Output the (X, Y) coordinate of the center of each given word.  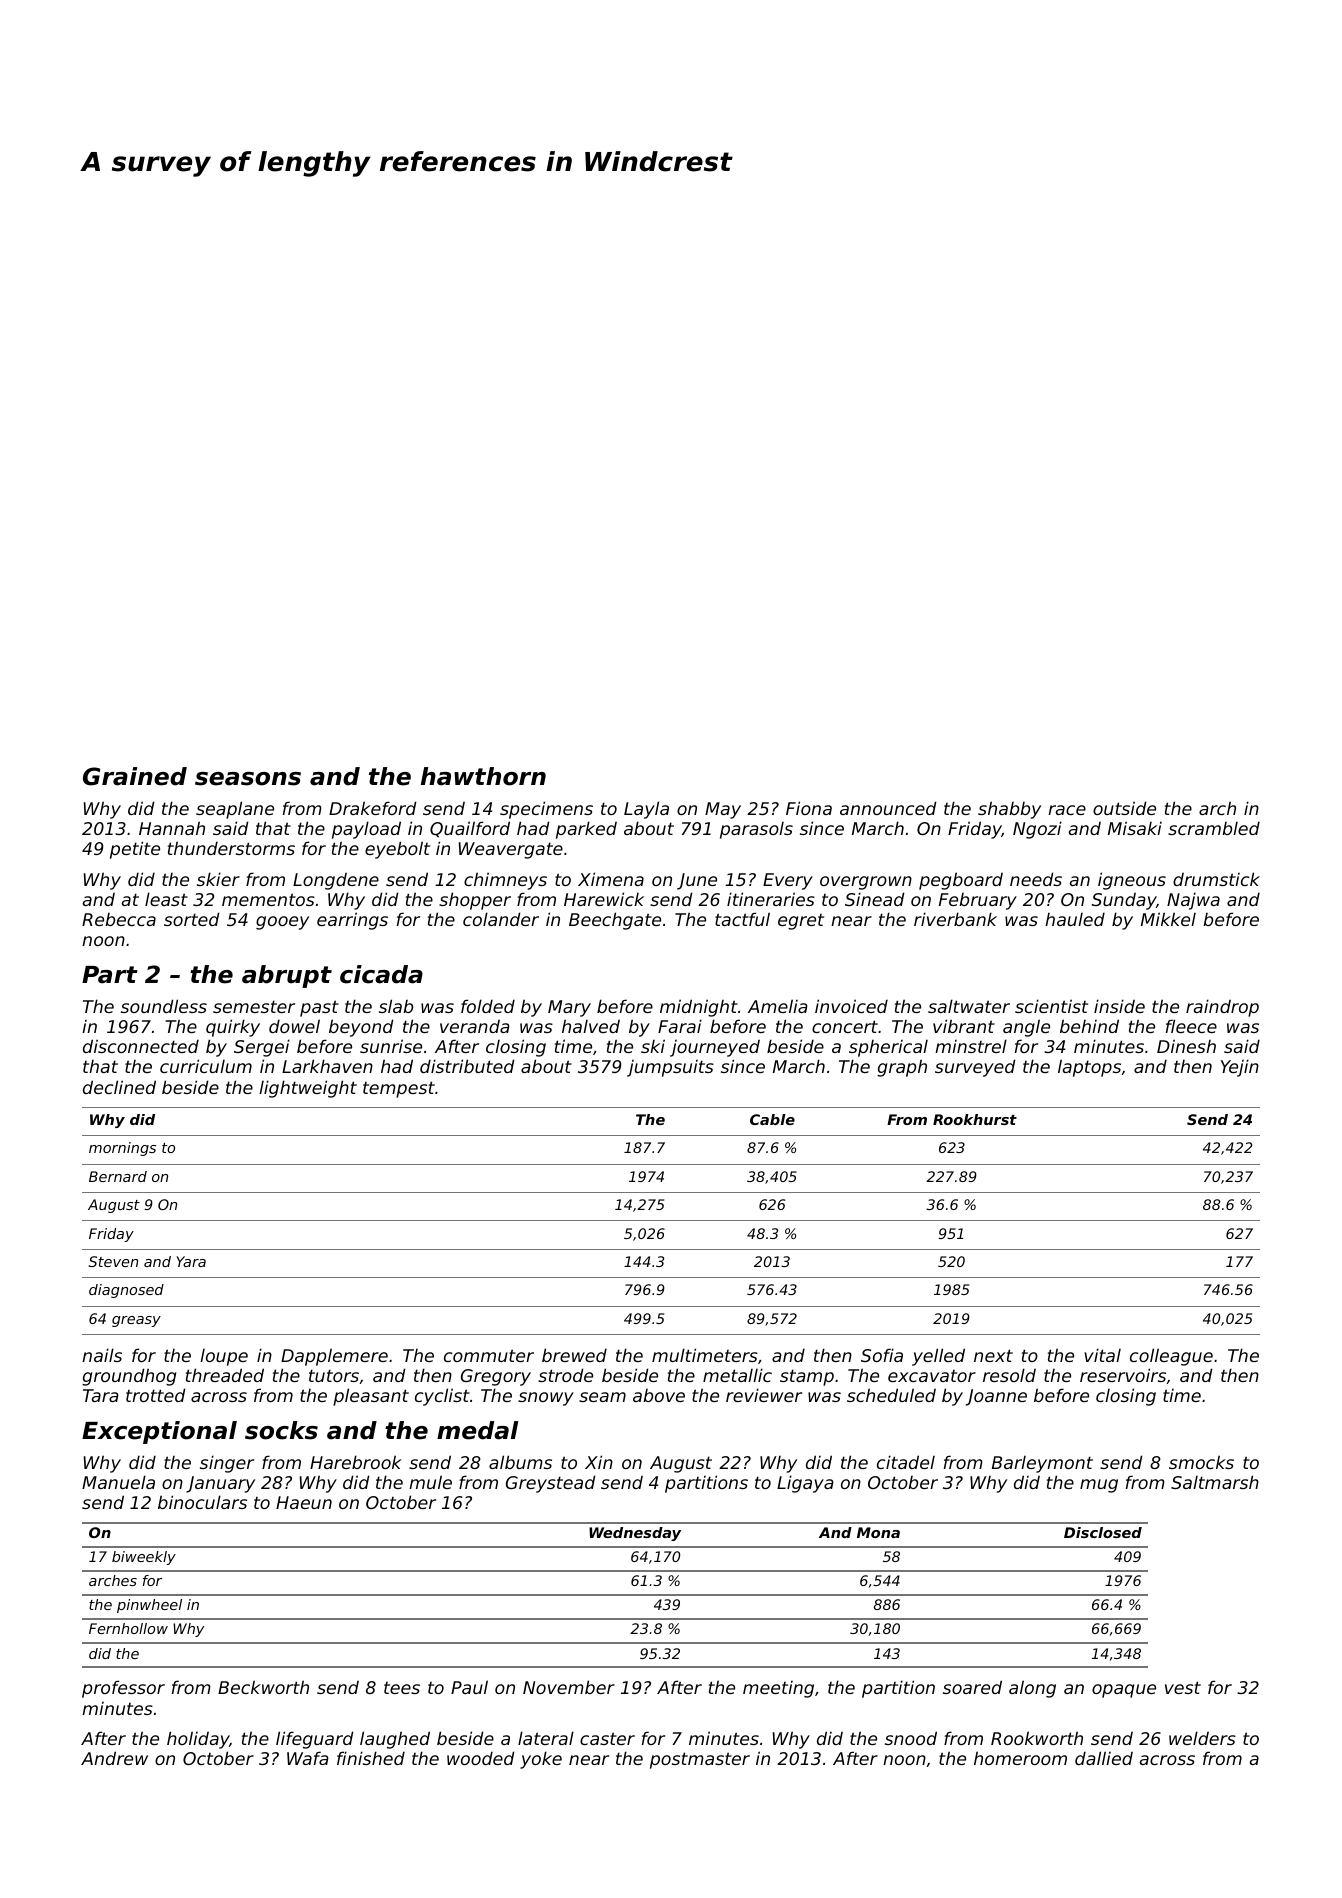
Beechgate (615, 921)
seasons (248, 779)
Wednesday (635, 1534)
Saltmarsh (1215, 1482)
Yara (191, 1261)
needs (1036, 879)
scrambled (1214, 828)
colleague (1171, 1357)
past (319, 1008)
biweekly (144, 1558)
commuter (489, 1355)
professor (123, 1689)
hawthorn (483, 776)
